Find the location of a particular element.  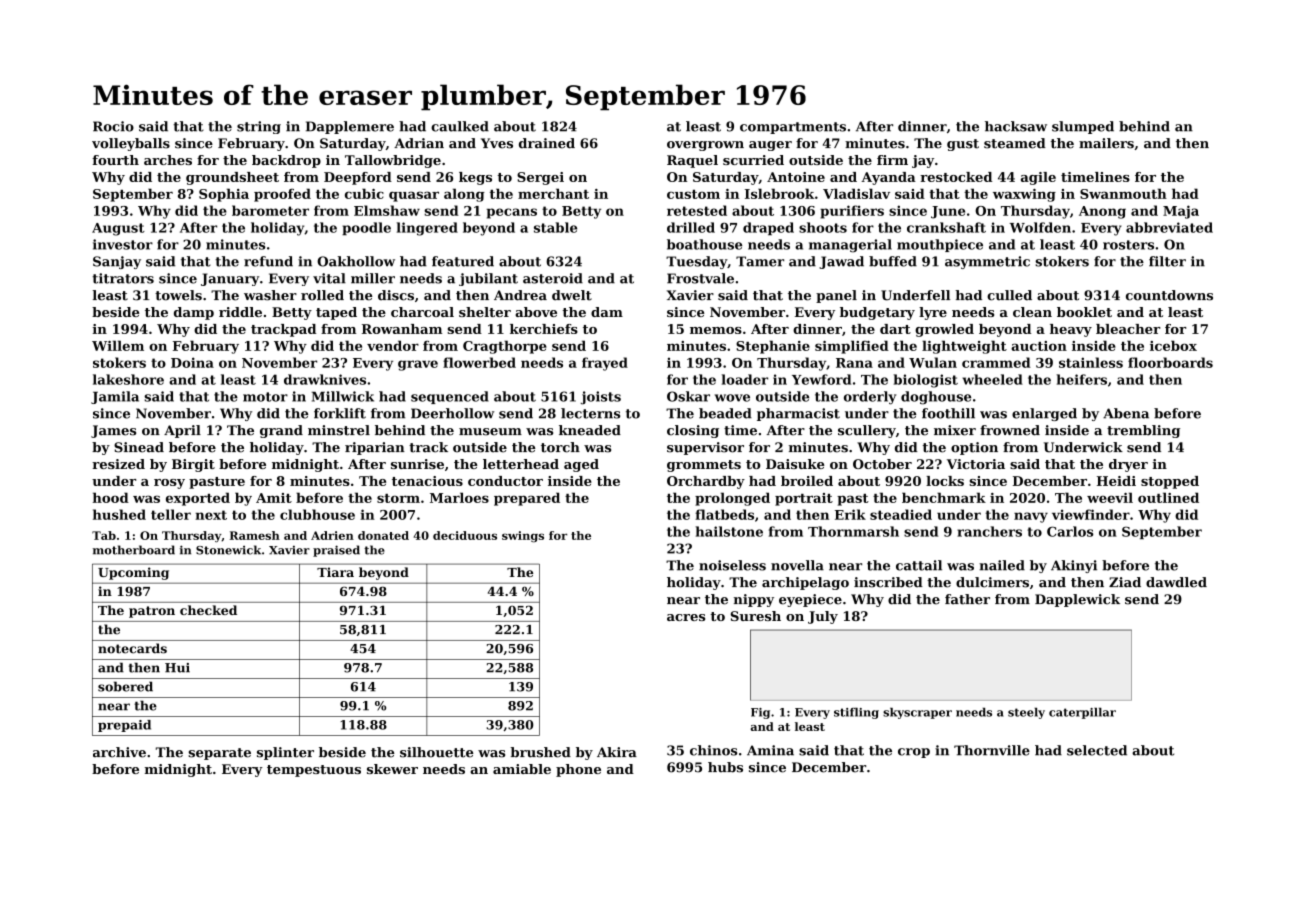

tempestuous is located at coordinates (314, 771).
